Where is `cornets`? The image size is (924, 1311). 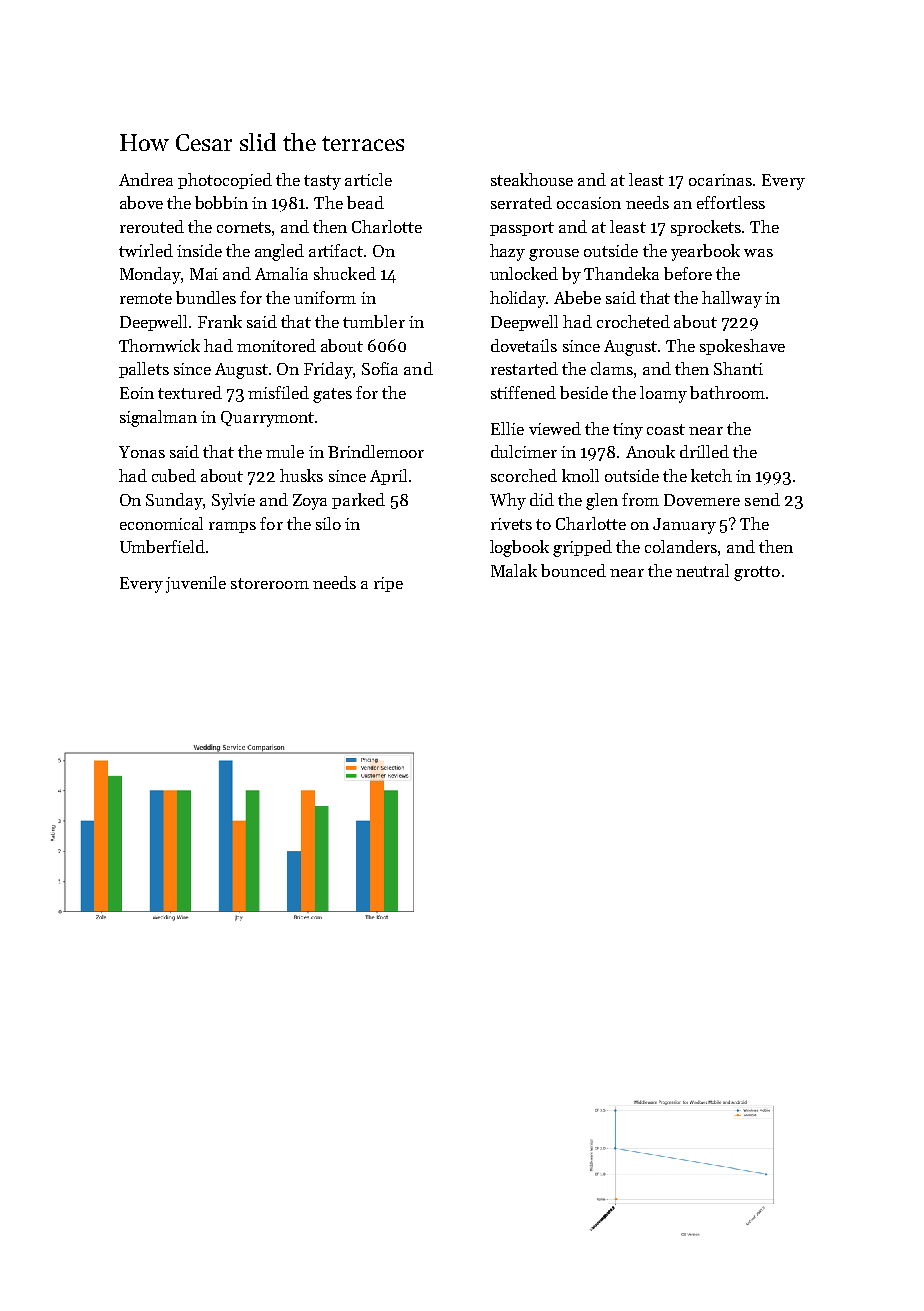
cornets is located at coordinates (244, 227).
